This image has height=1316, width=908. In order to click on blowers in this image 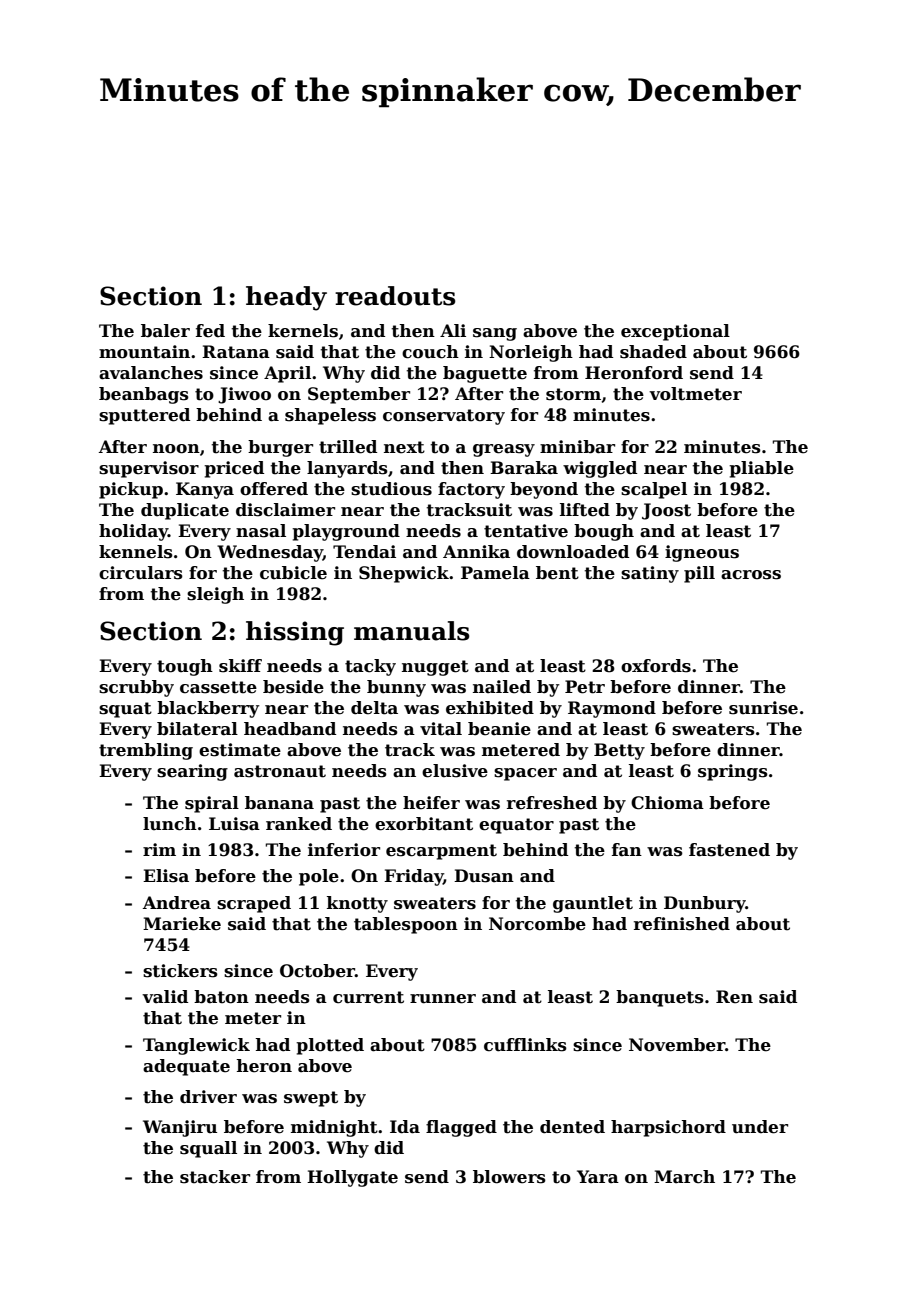, I will do `click(509, 1177)`.
